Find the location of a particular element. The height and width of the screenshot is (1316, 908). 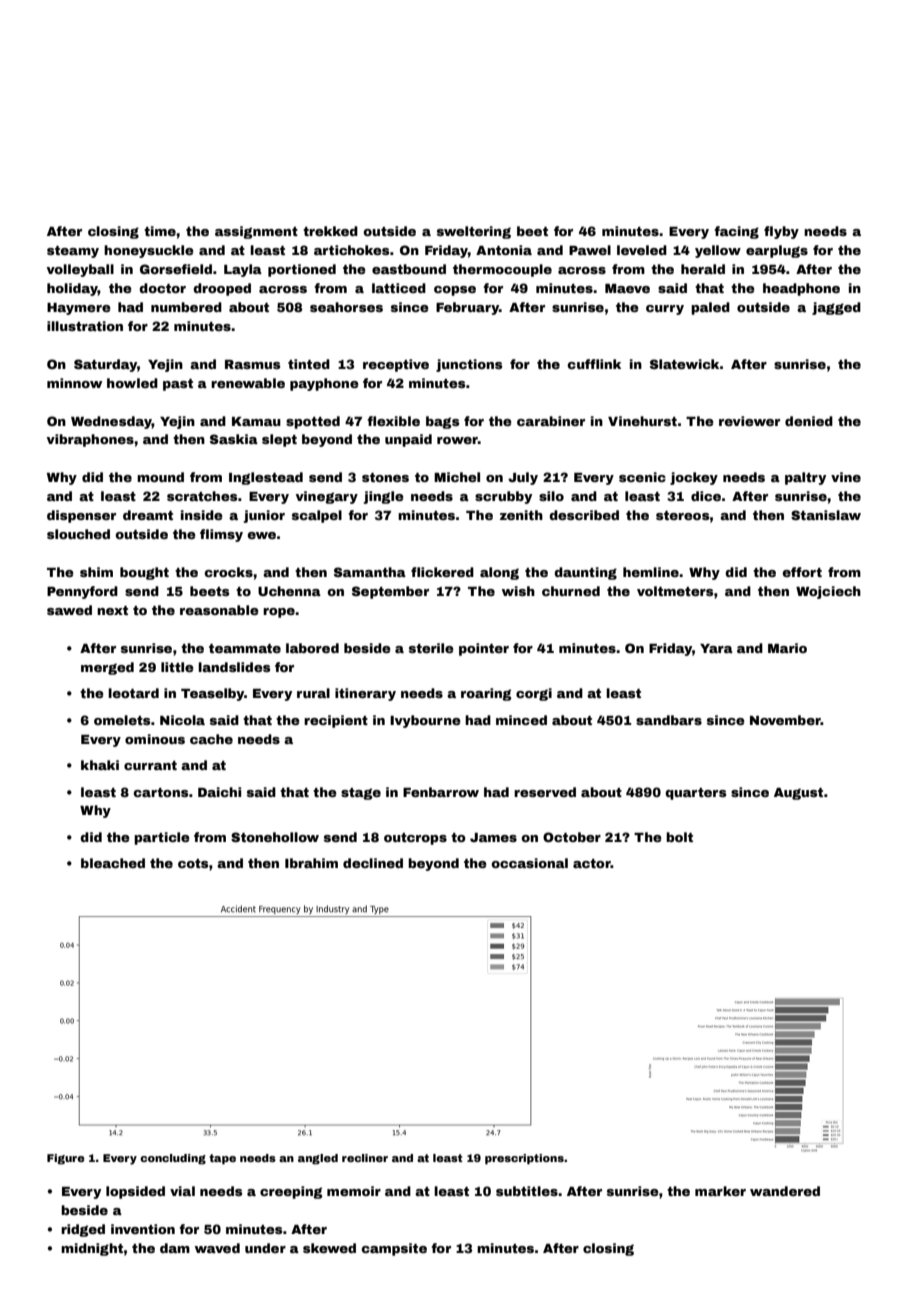

dispenser is located at coordinates (81, 516).
